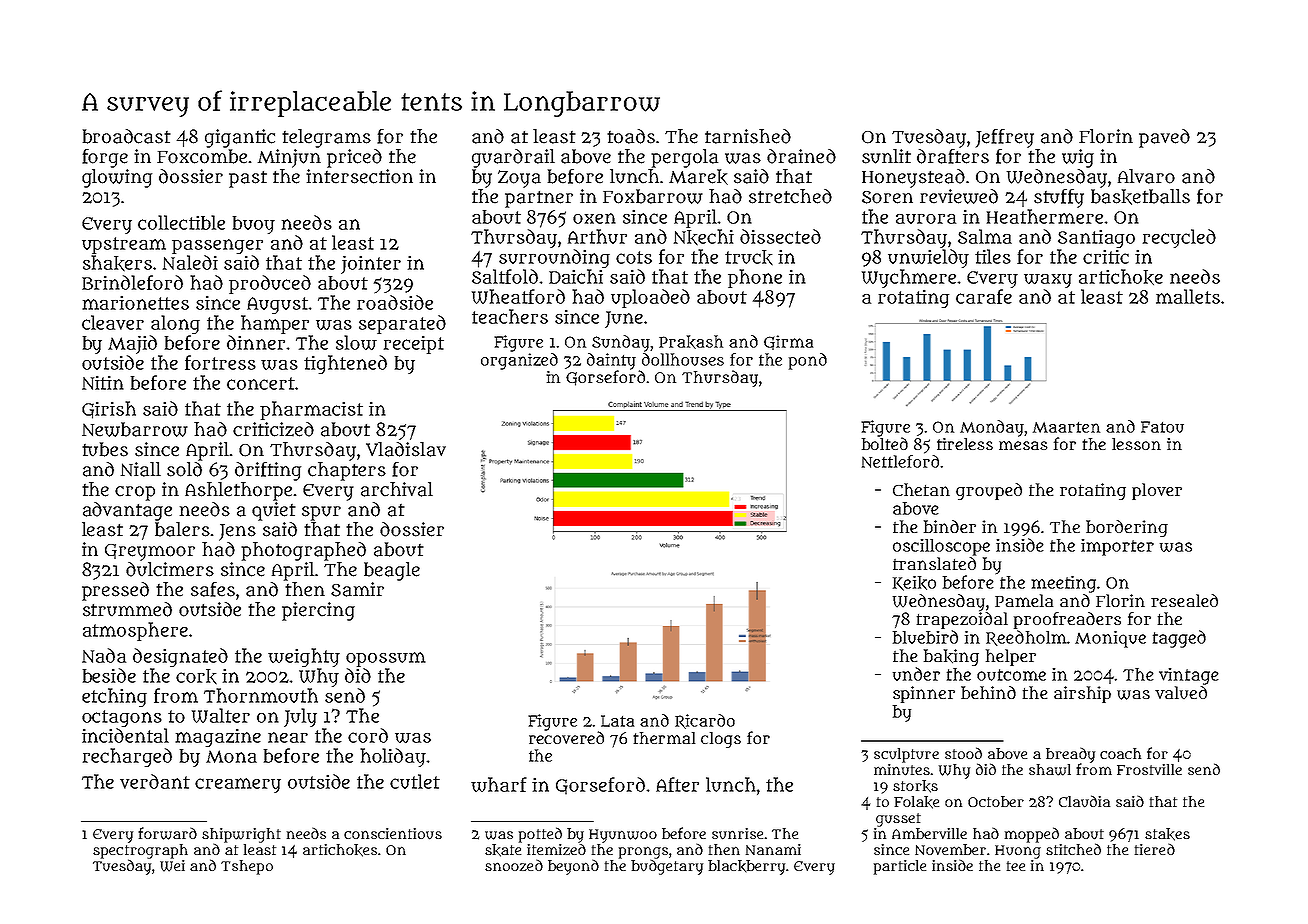  Describe the element at coordinates (213, 589) in the page. I see `safes` at that location.
